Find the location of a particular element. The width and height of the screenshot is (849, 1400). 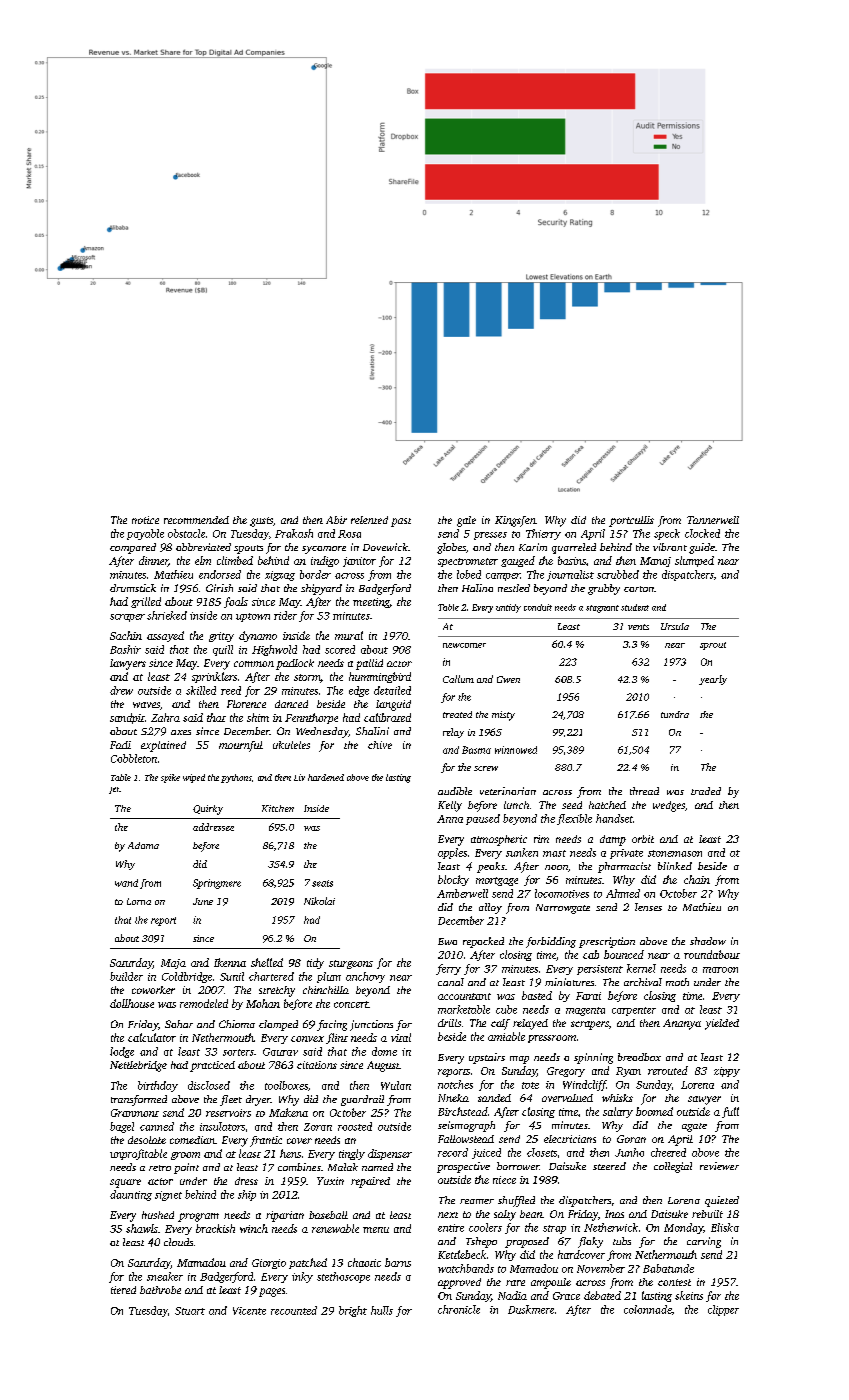

Amberwell is located at coordinates (462, 893).
